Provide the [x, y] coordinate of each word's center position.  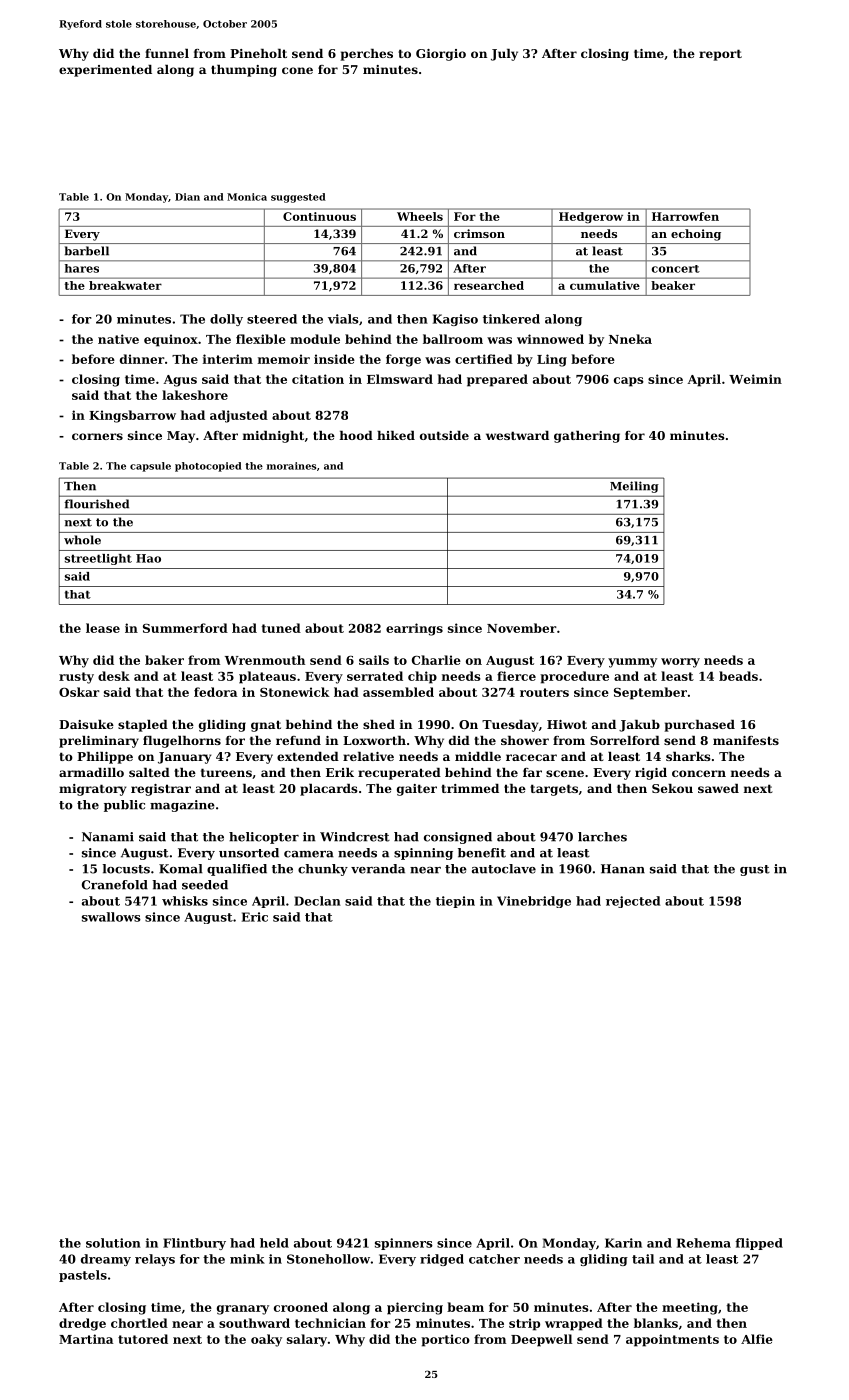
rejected [633, 902]
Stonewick [295, 692]
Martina [86, 1339]
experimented [105, 71]
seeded [205, 885]
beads [738, 676]
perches [367, 55]
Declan [317, 901]
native [118, 339]
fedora [215, 692]
